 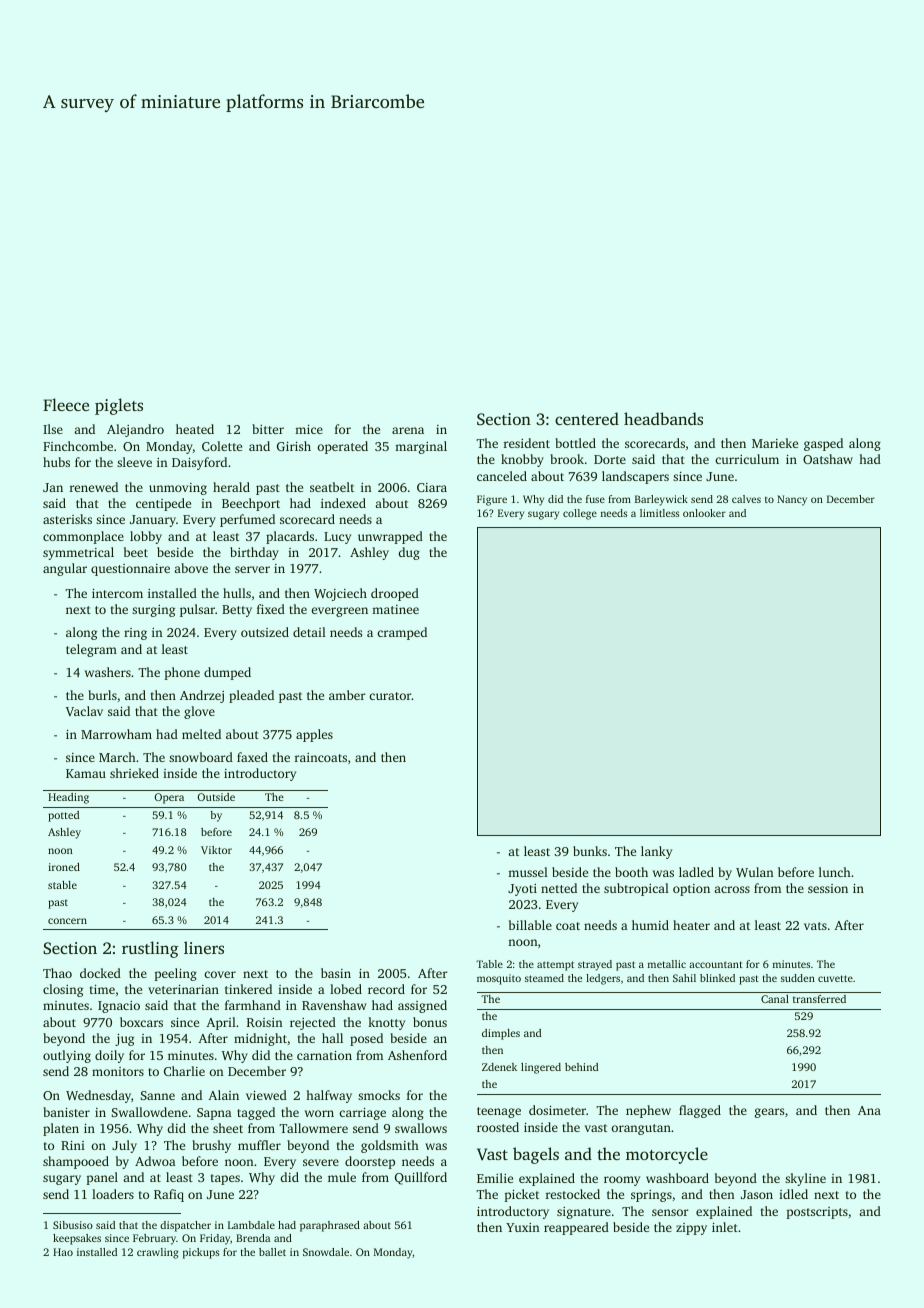 I want to click on ironed, so click(x=64, y=867).
